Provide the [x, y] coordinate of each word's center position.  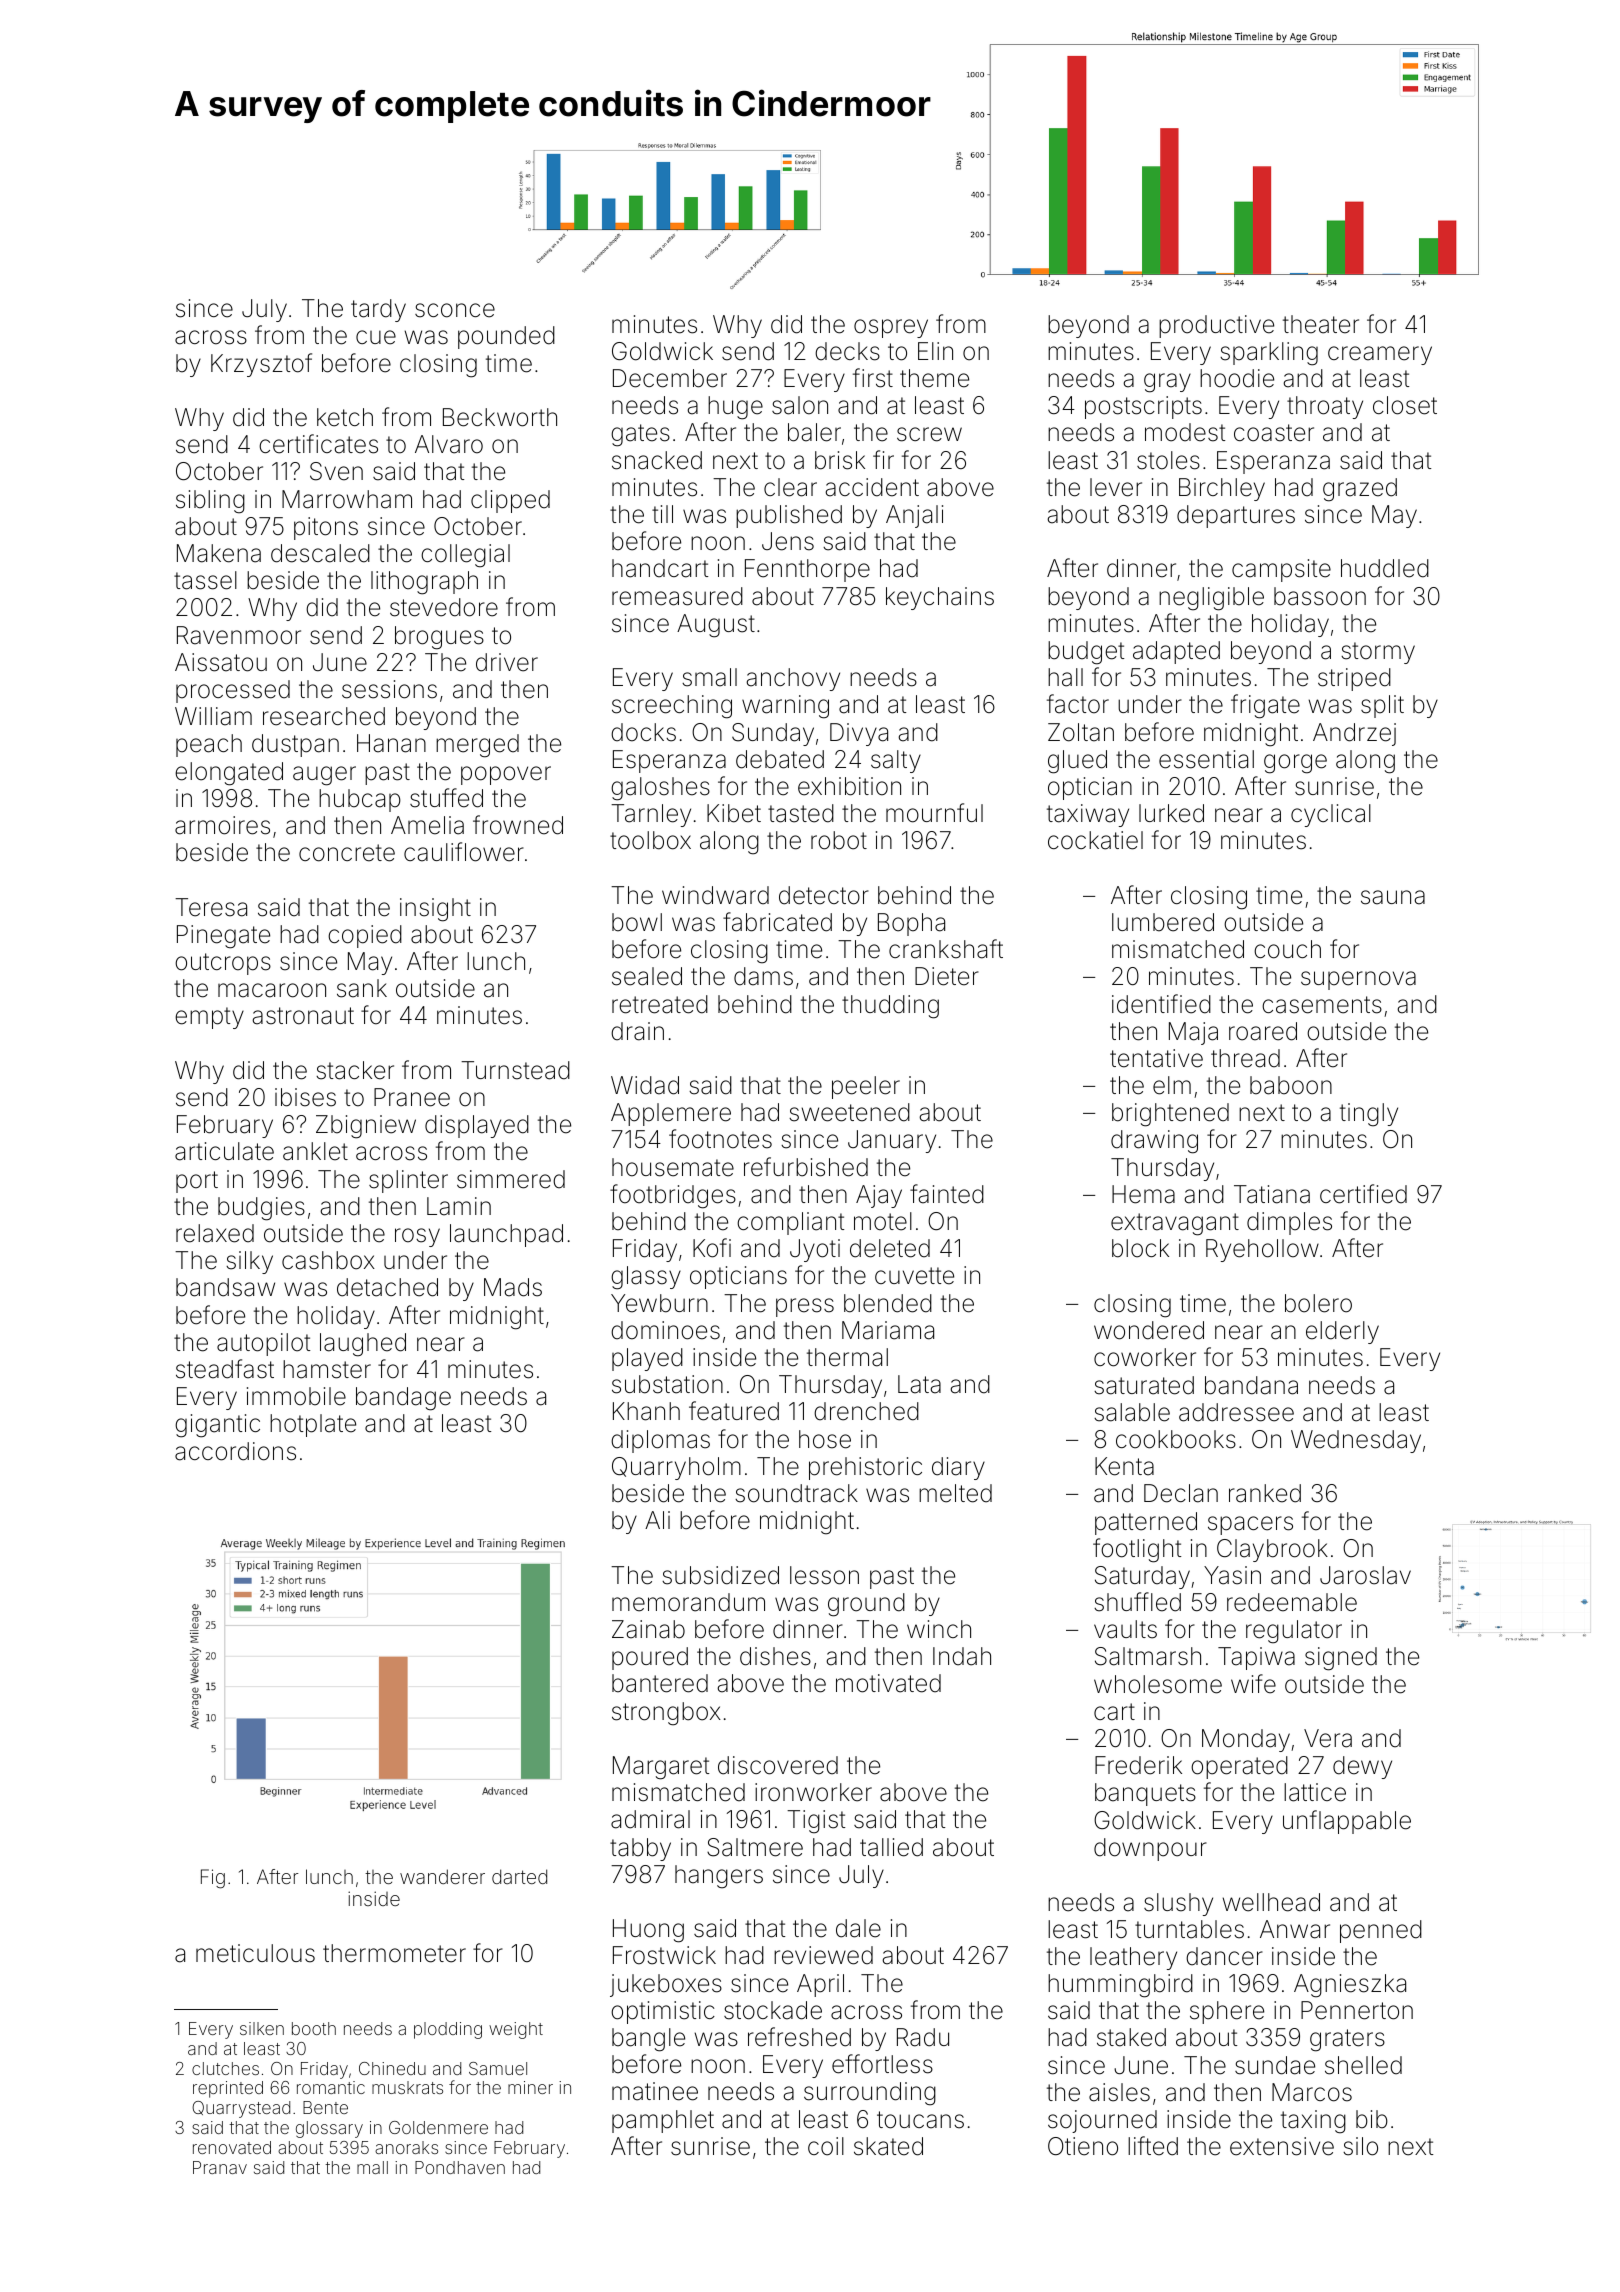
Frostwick [664, 1955]
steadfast [225, 1369]
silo [1360, 2146]
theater [1321, 324]
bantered [660, 1683]
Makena [219, 553]
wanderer [442, 1876]
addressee [1236, 1412]
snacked [657, 460]
